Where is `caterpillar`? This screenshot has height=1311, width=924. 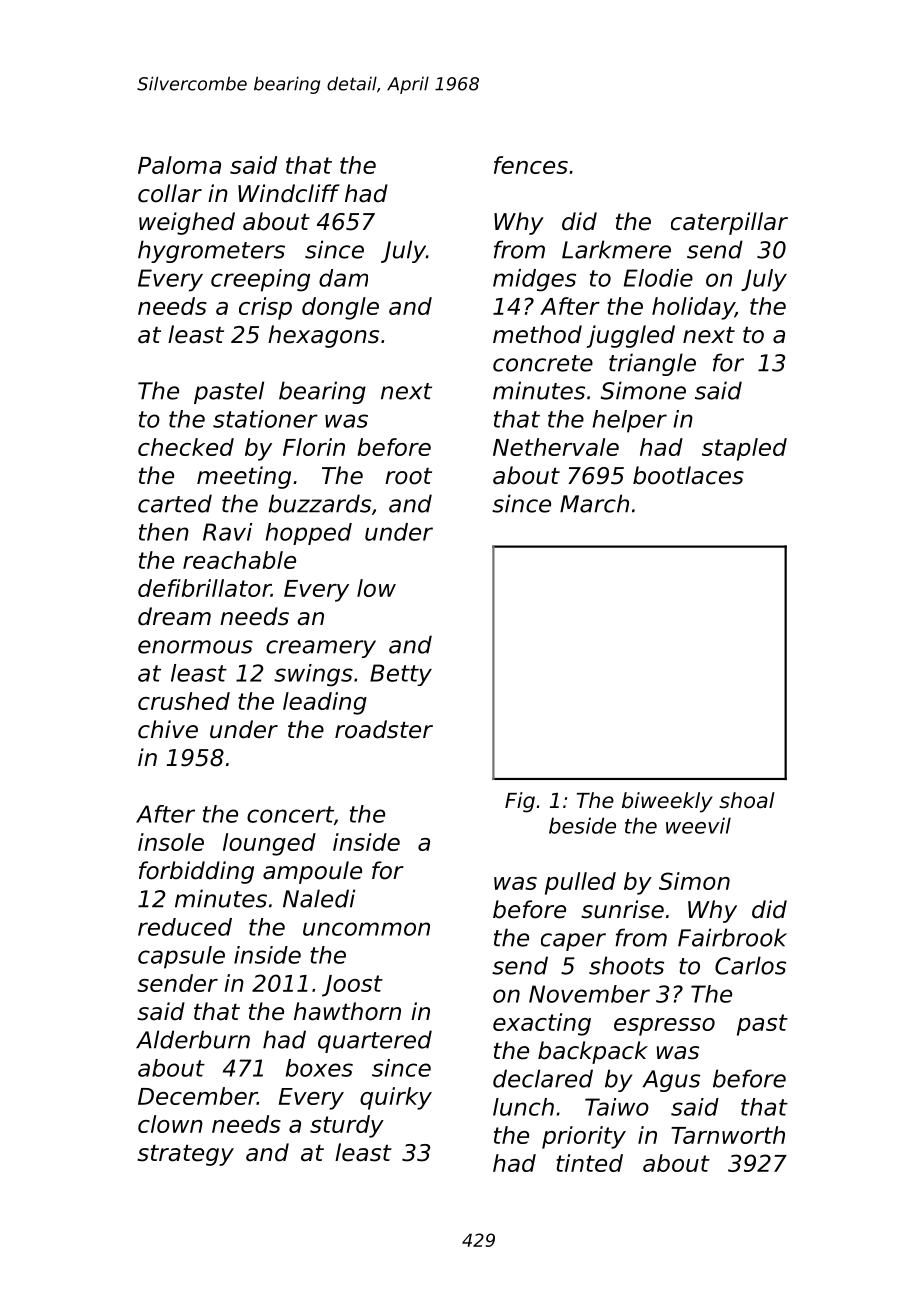 caterpillar is located at coordinates (729, 223).
